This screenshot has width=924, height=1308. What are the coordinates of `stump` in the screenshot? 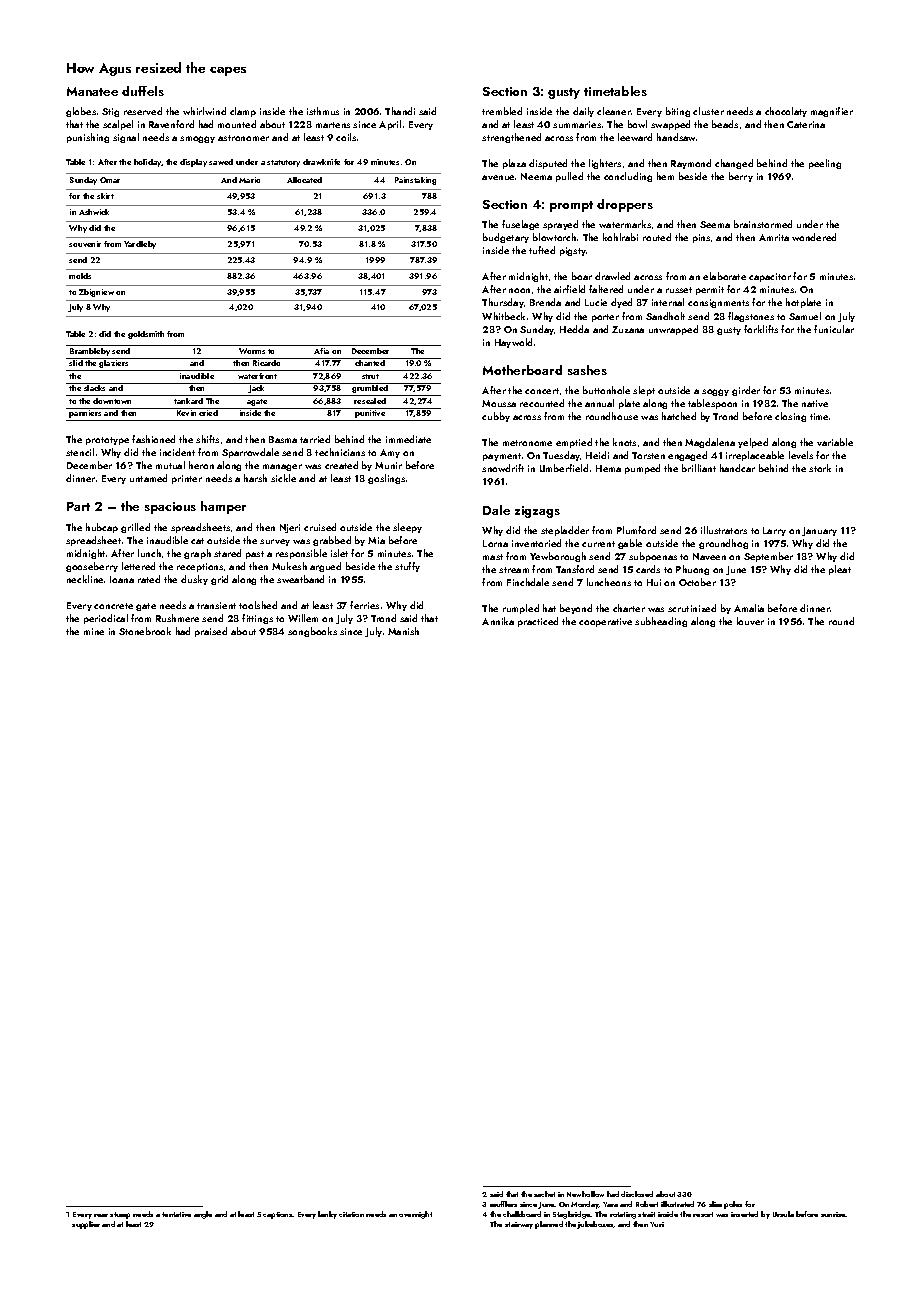 It's located at (120, 1215).
